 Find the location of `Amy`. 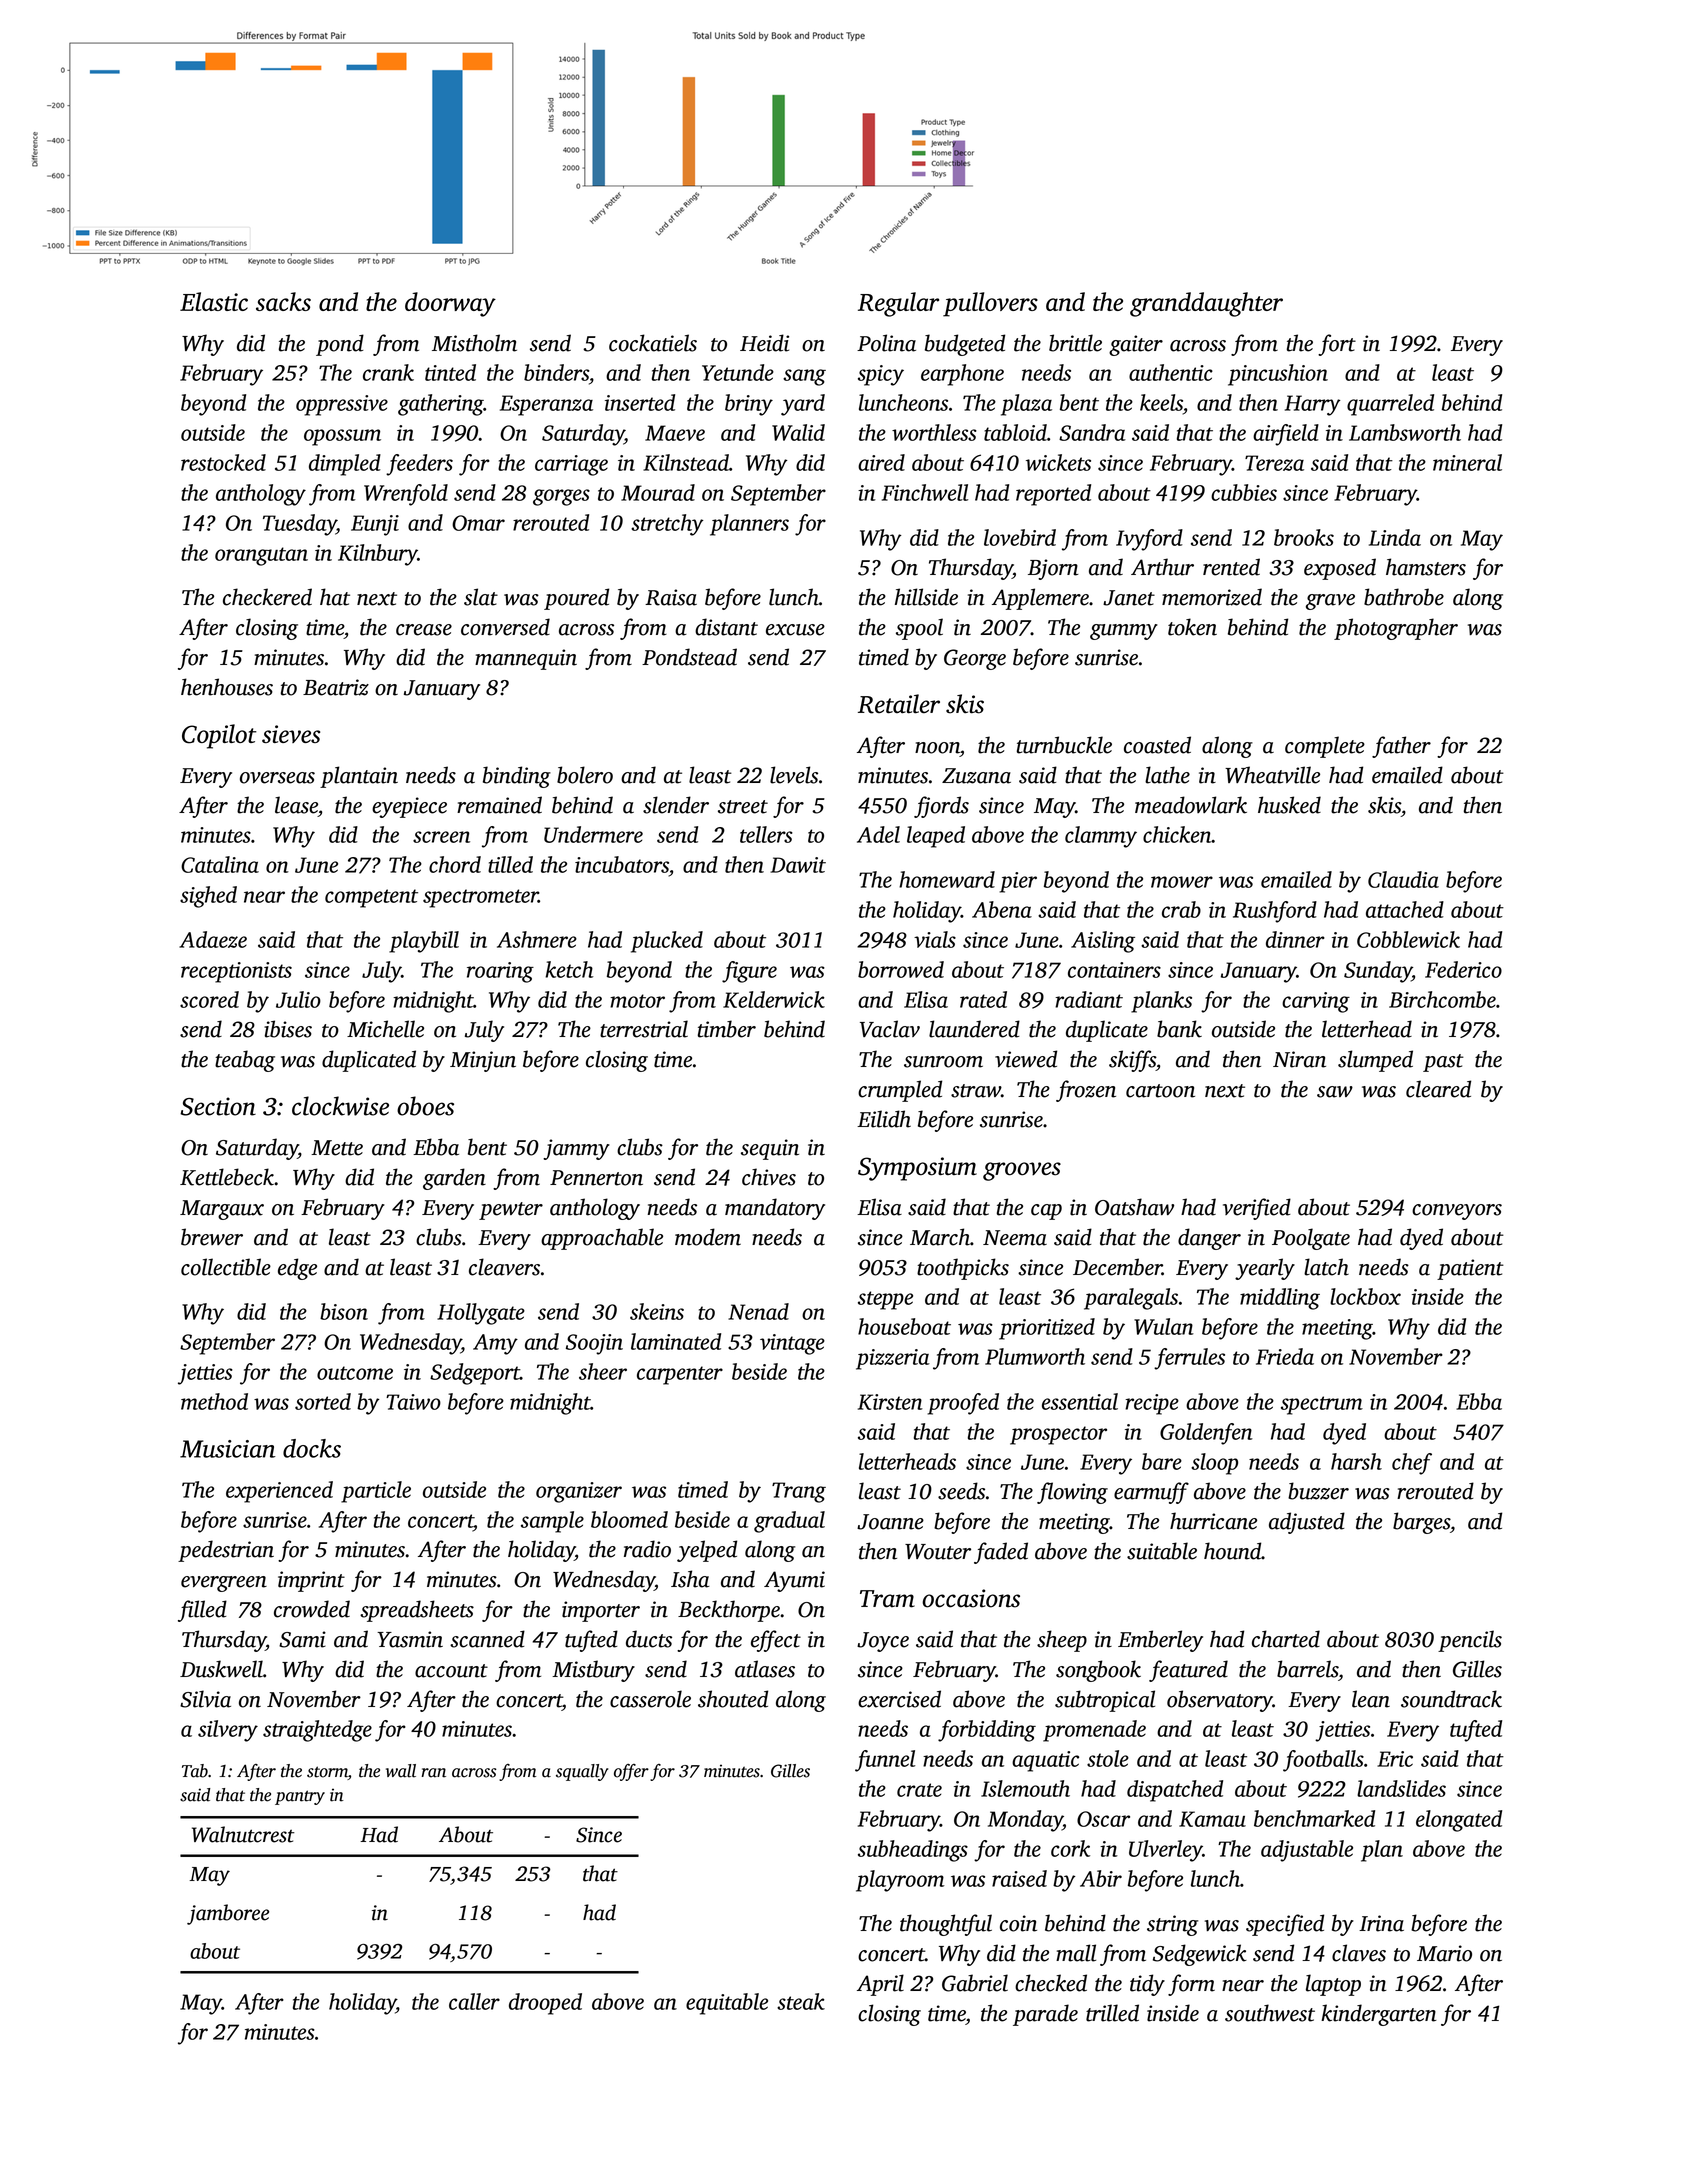

Amy is located at coordinates (495, 1344).
